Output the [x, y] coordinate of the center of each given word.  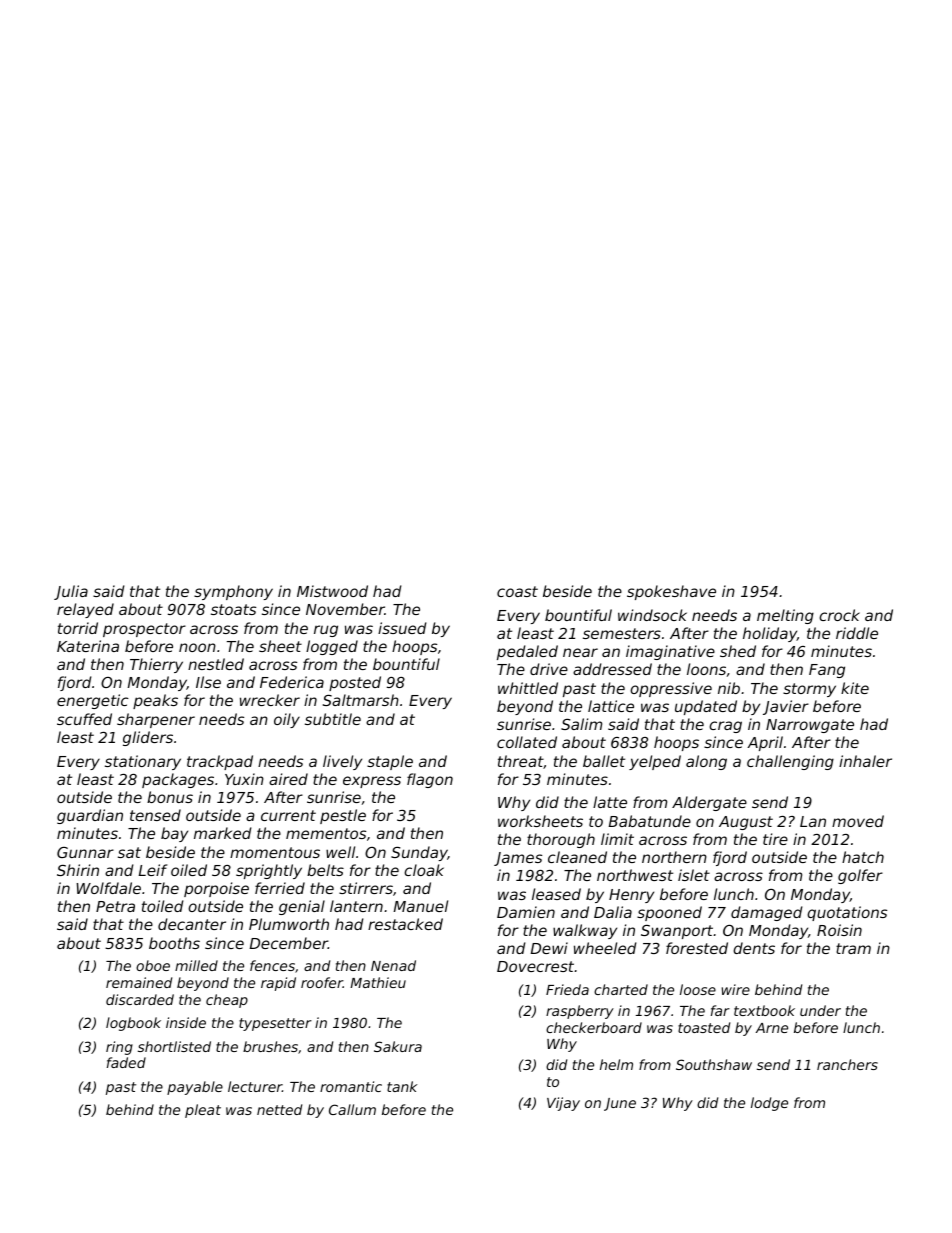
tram [853, 948]
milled [196, 965]
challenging [790, 762]
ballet [604, 761]
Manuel [421, 906]
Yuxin [244, 779]
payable [195, 1088]
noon [197, 647]
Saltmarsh [361, 700]
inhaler [865, 761]
